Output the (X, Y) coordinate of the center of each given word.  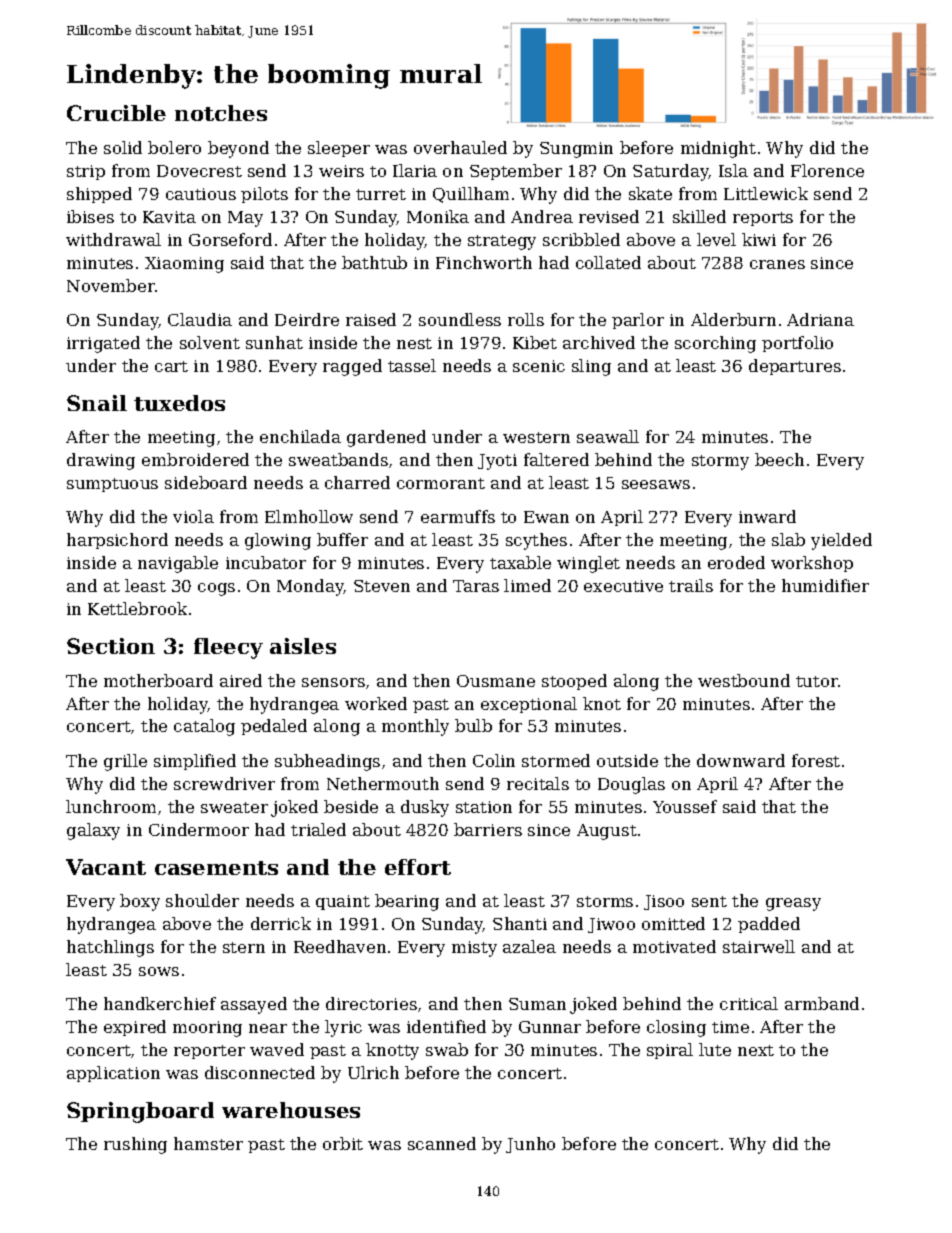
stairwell (759, 946)
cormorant (441, 483)
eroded (736, 562)
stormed (556, 760)
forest (816, 760)
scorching (715, 344)
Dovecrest (199, 171)
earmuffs (458, 516)
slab (788, 539)
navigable (178, 564)
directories (371, 1003)
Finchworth (484, 262)
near (268, 1028)
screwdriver (224, 783)
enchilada (300, 436)
